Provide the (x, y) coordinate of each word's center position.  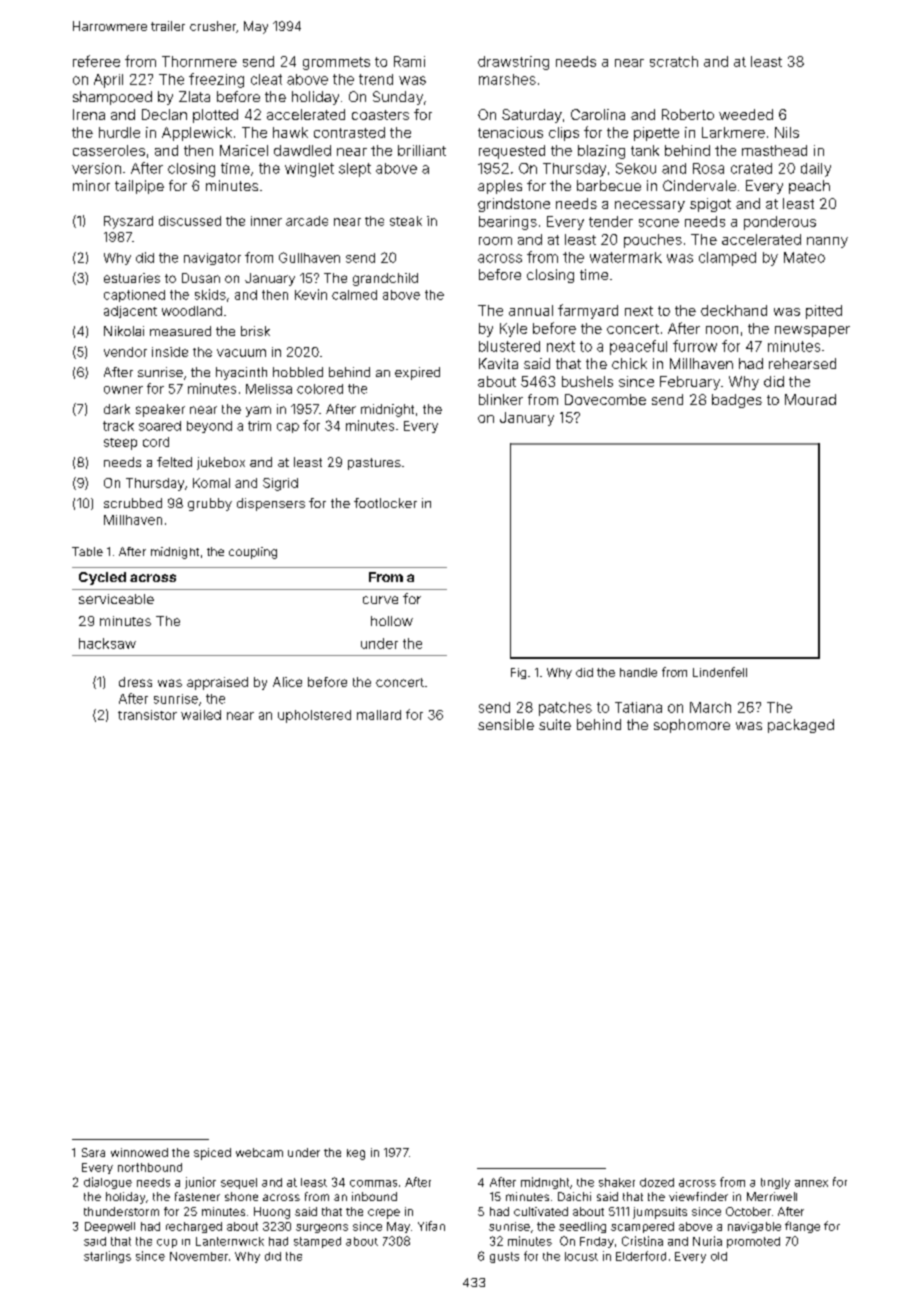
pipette (656, 134)
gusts (504, 1257)
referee (96, 61)
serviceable (116, 599)
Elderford (641, 1256)
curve (380, 600)
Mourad (810, 399)
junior (200, 1183)
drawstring (513, 63)
